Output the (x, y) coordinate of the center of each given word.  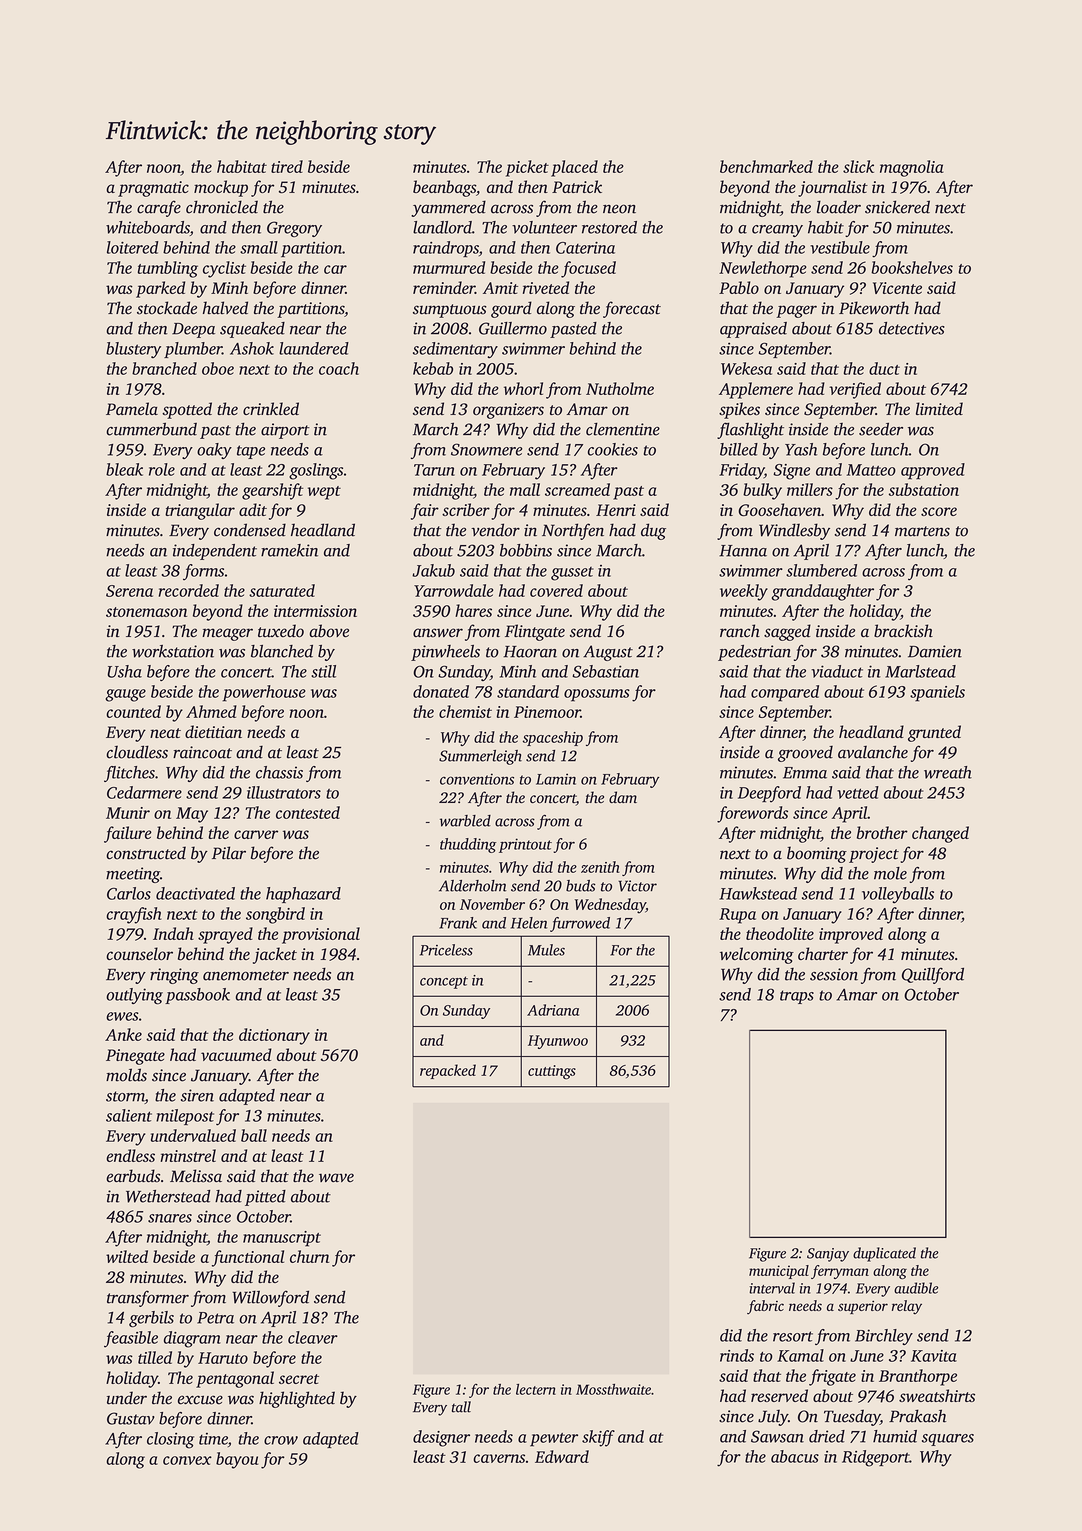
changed (940, 834)
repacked (448, 1071)
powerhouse (264, 693)
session (834, 974)
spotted (187, 410)
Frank (458, 923)
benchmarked (766, 166)
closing (170, 1440)
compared (785, 693)
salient (129, 1115)
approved (933, 471)
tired (287, 166)
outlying (134, 996)
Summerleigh (480, 757)
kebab (433, 368)
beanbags (444, 188)
